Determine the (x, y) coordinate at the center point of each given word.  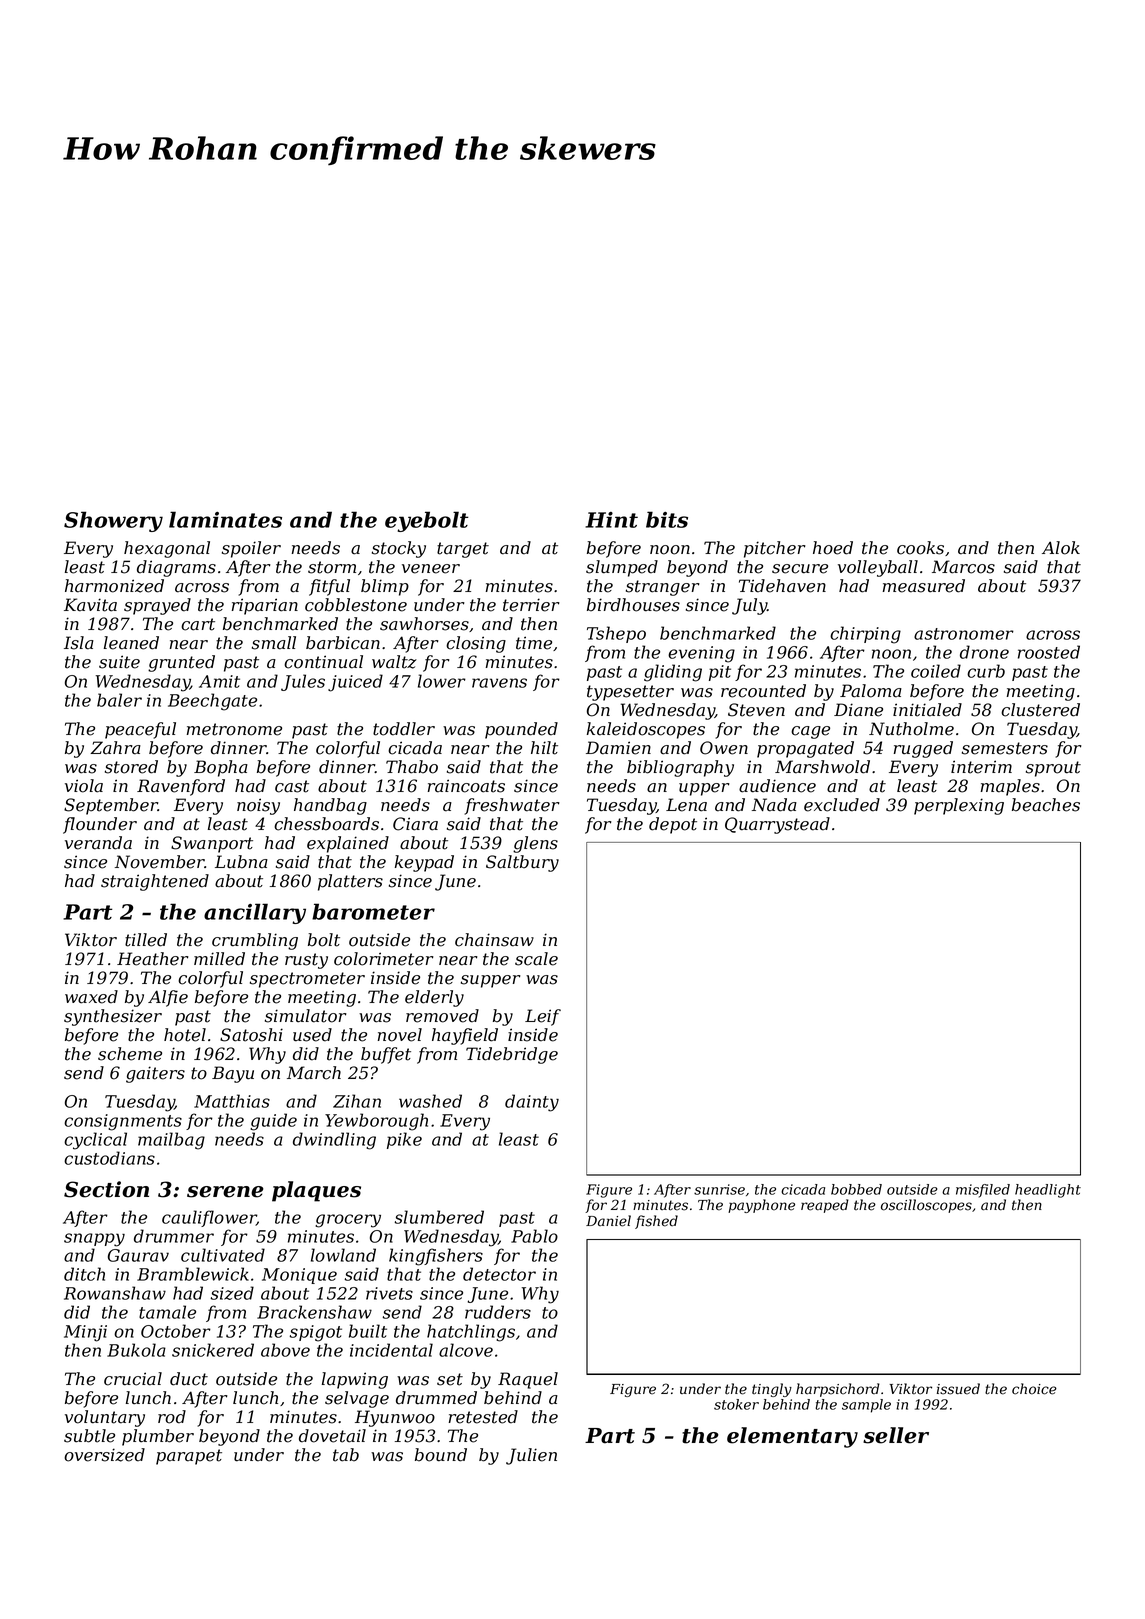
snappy (94, 1240)
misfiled (983, 1191)
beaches (1046, 805)
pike (404, 1140)
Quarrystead (777, 825)
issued (958, 1389)
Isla (79, 643)
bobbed (856, 1189)
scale (536, 959)
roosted (1049, 652)
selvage (357, 1399)
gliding (673, 673)
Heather (152, 959)
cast (292, 786)
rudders (498, 1312)
